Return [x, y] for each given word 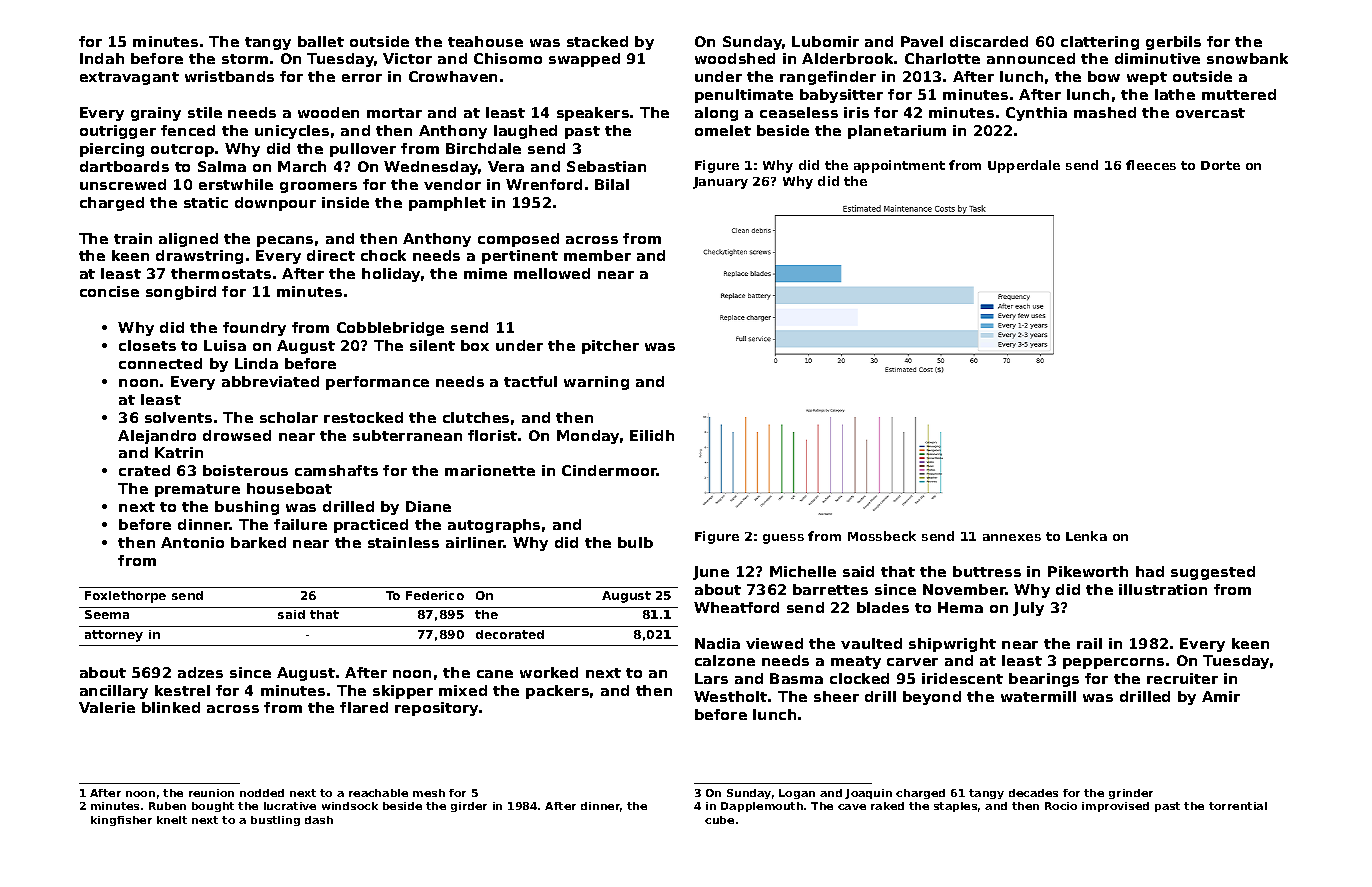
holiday [391, 275]
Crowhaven [453, 76]
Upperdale [1024, 166]
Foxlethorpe [125, 597]
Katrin [179, 452]
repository [436, 709]
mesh [429, 793]
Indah [102, 58]
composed [518, 240]
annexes [1012, 537]
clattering [1100, 43]
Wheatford [736, 607]
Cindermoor [609, 470]
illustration [1163, 589]
